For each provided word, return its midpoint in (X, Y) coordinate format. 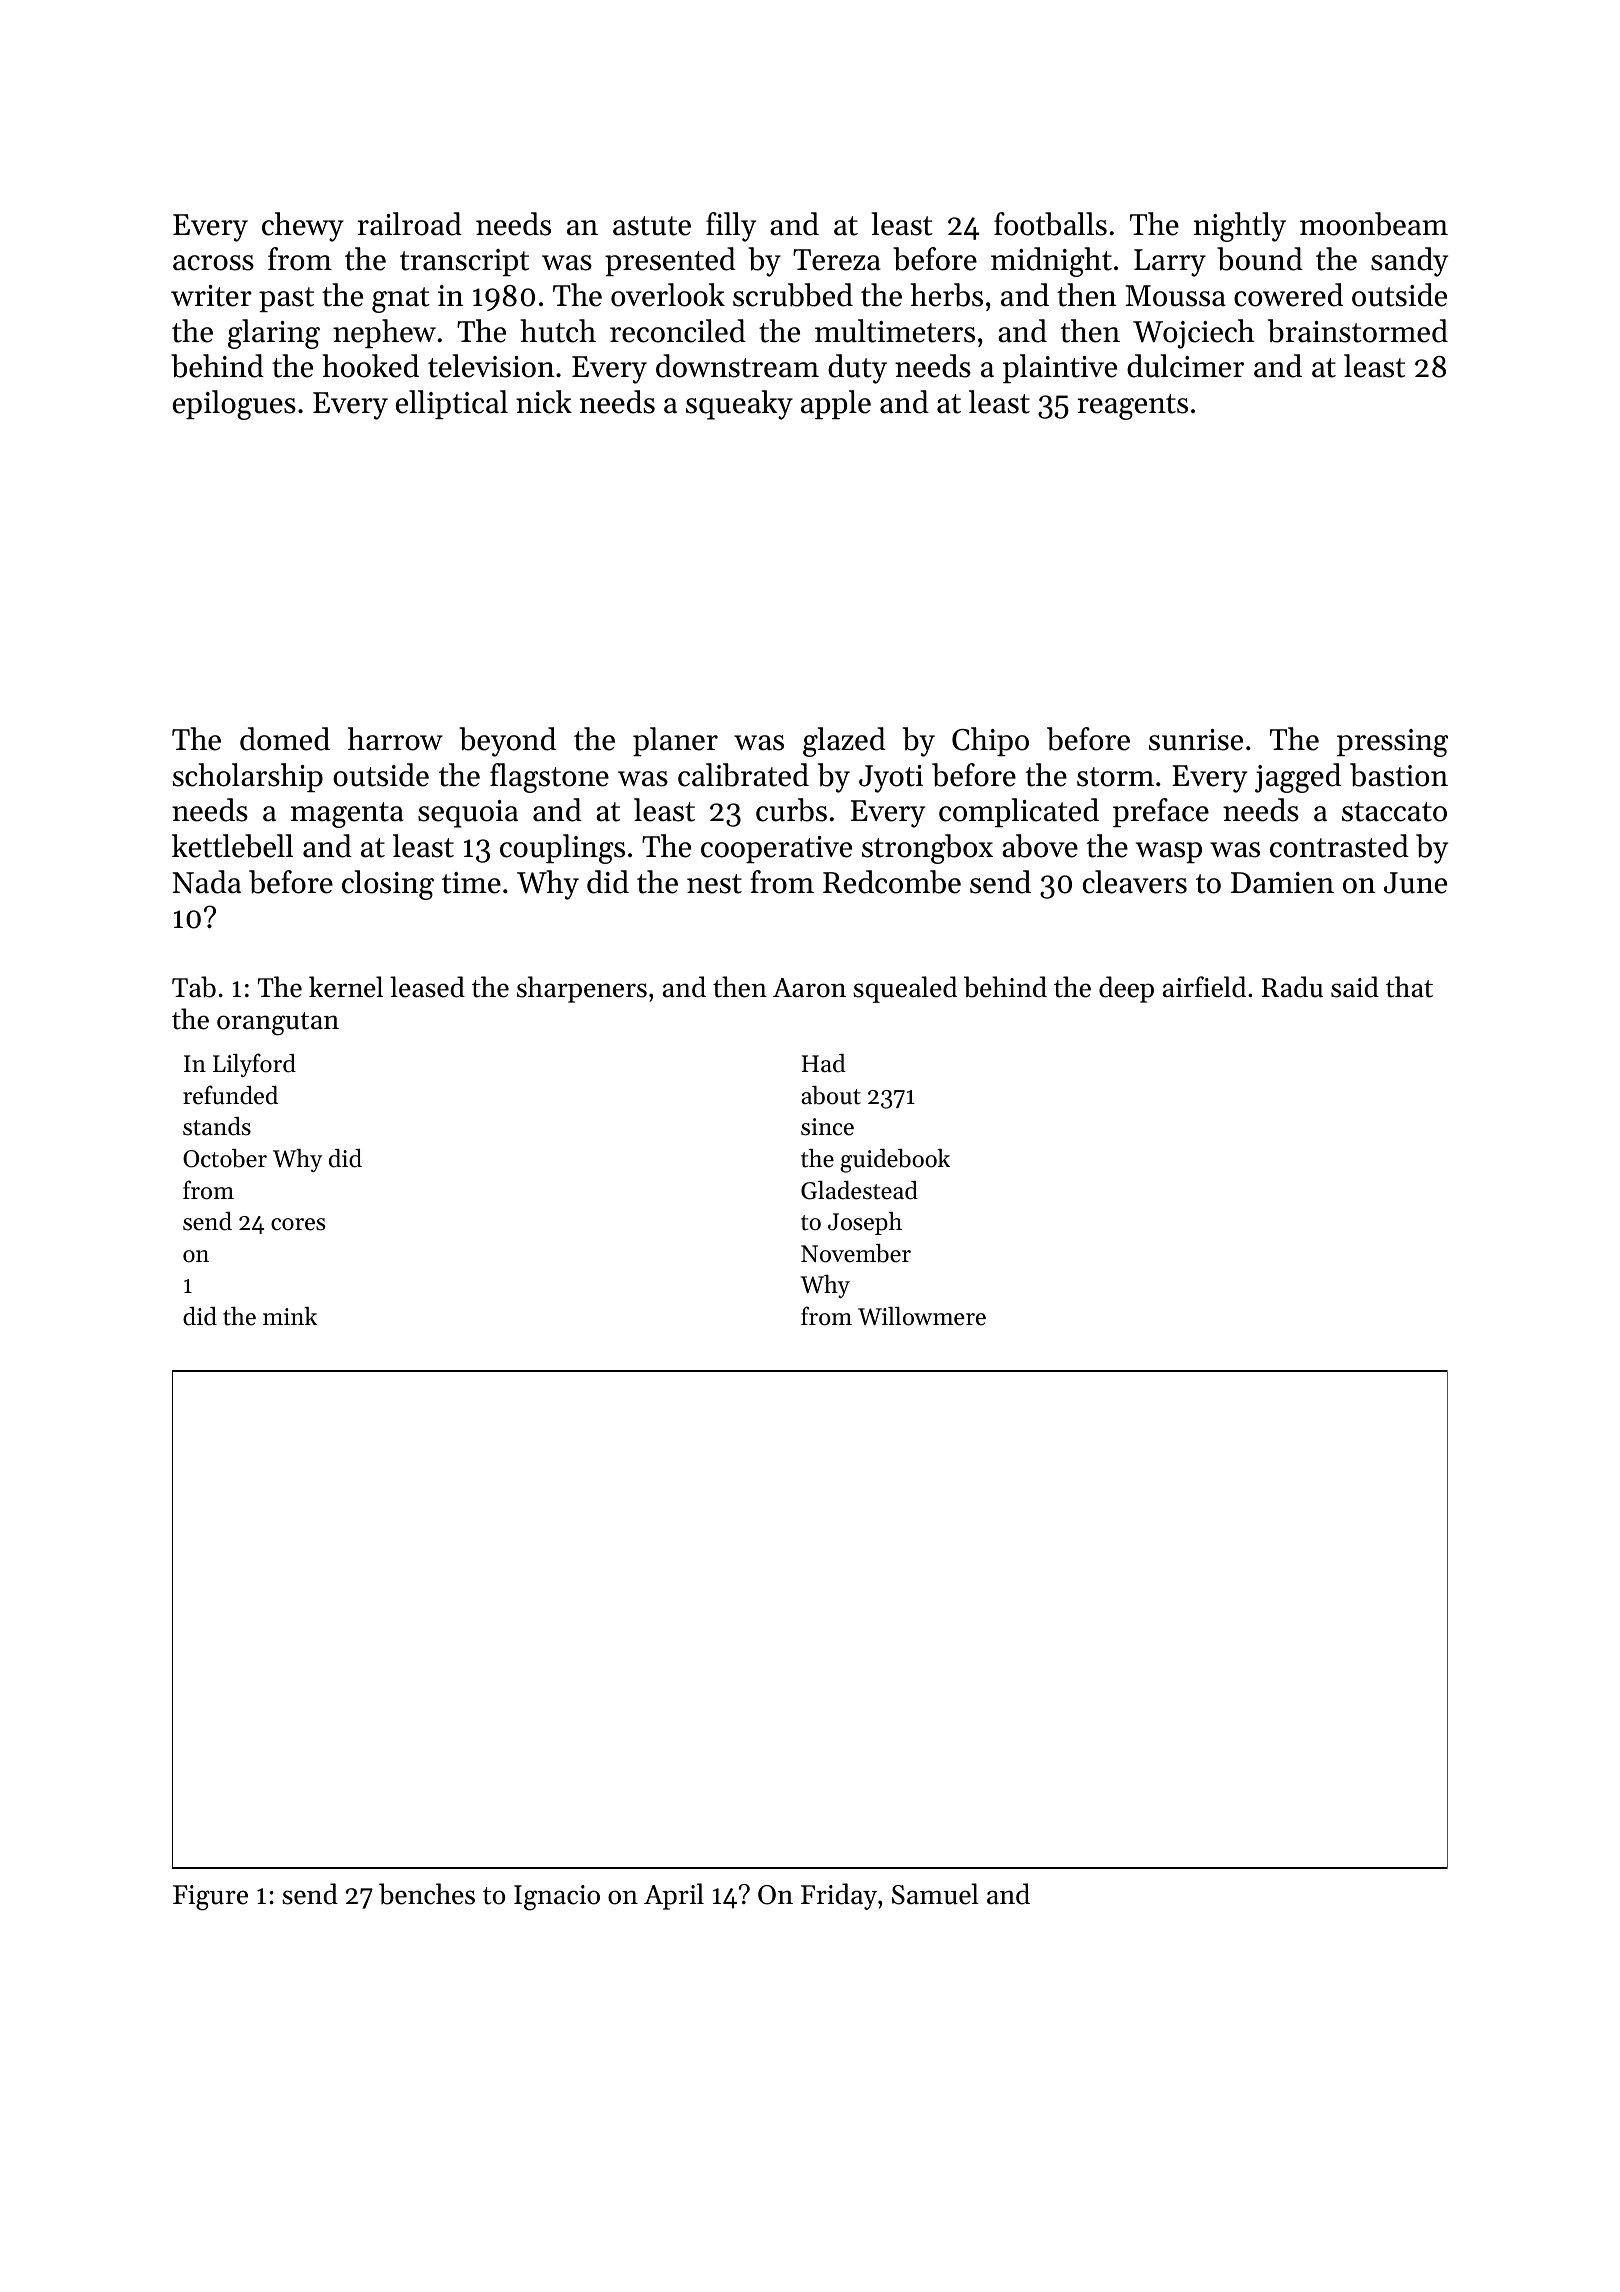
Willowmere (922, 1316)
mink (290, 1316)
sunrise (1196, 740)
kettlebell (232, 846)
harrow (395, 739)
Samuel (935, 1894)
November (856, 1253)
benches (427, 1894)
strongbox (927, 849)
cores (298, 1224)
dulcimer (1185, 366)
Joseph (865, 1223)
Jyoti (891, 779)
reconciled (678, 331)
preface (1161, 812)
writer (211, 296)
